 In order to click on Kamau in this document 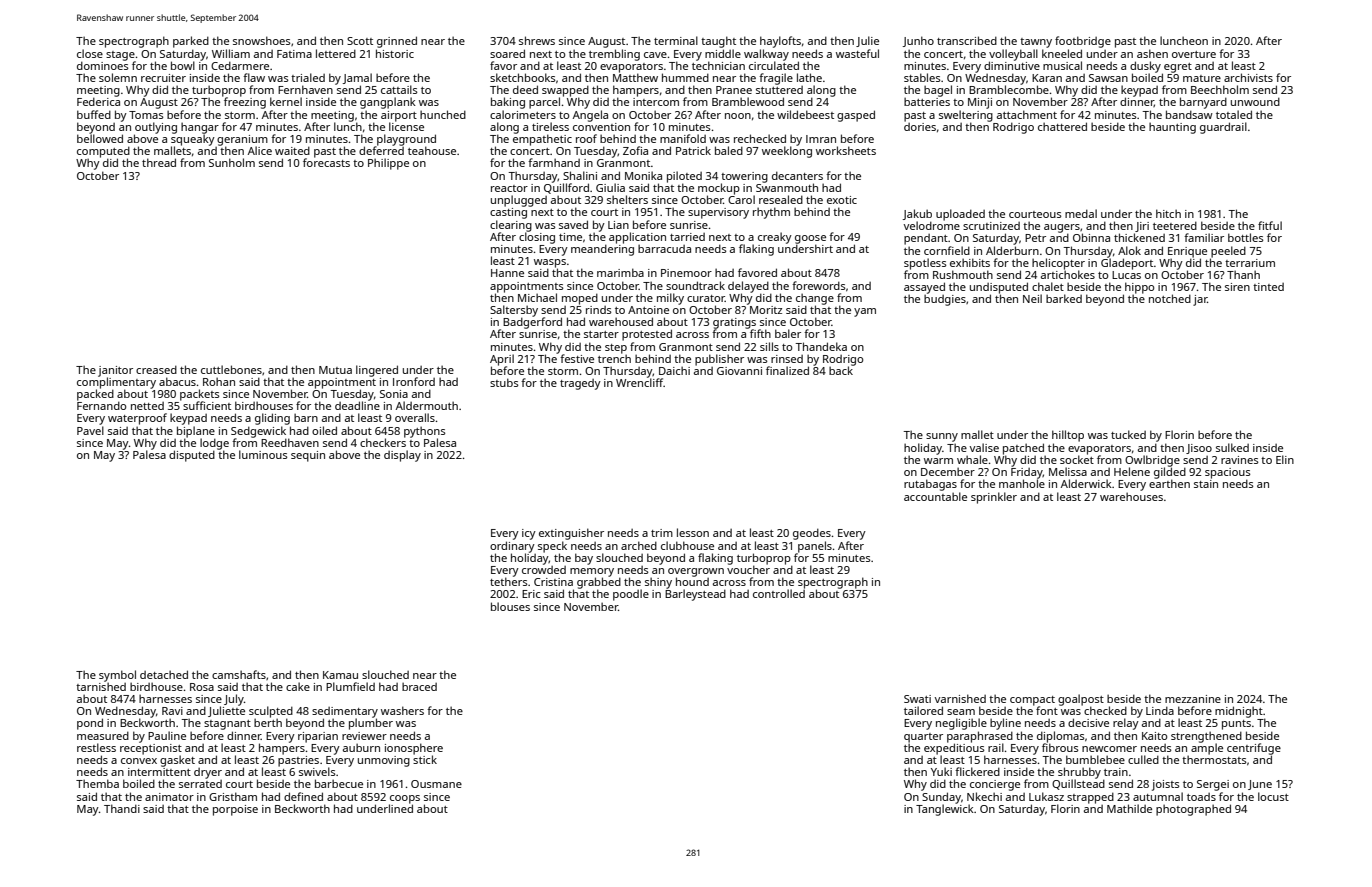, I will do `click(340, 675)`.
